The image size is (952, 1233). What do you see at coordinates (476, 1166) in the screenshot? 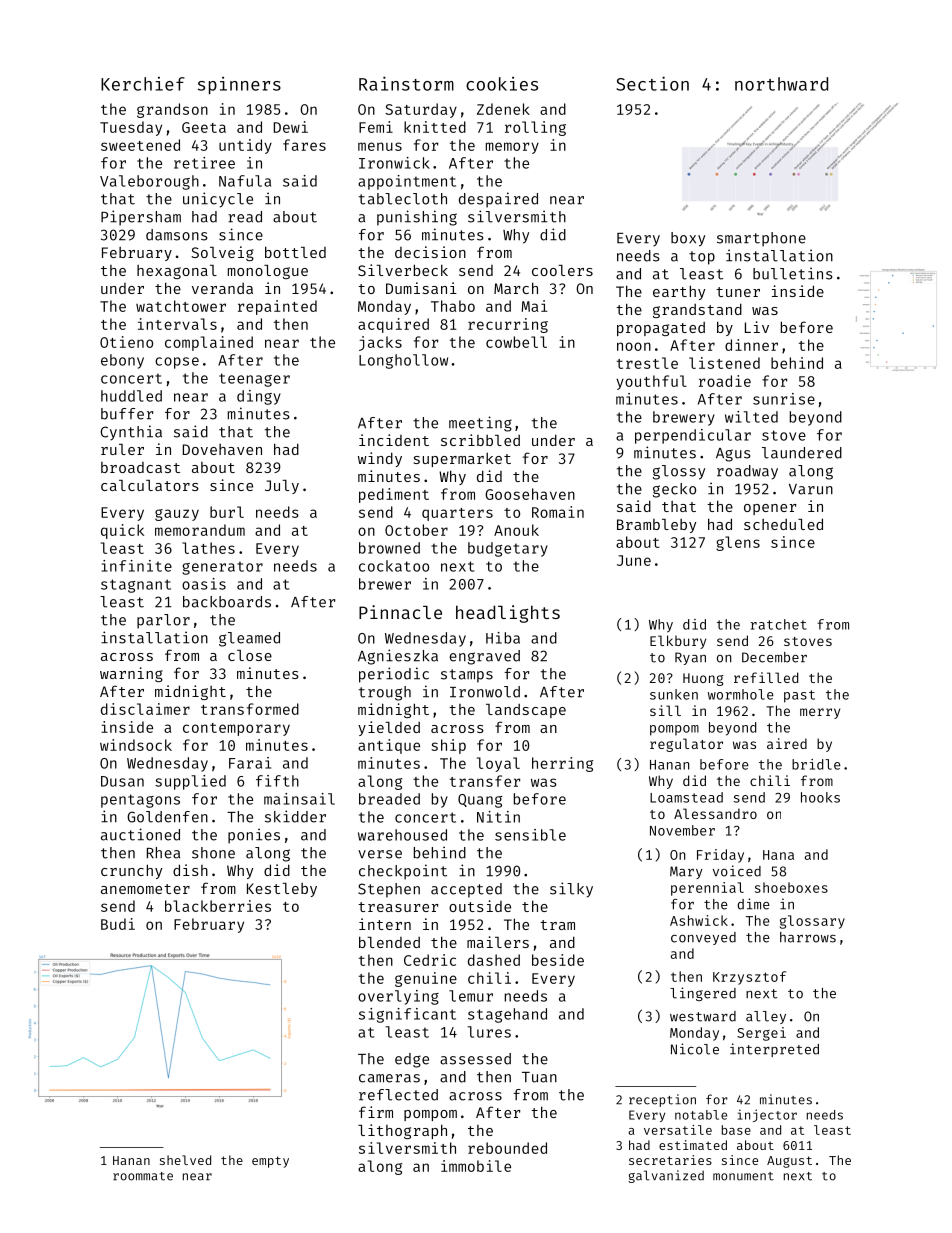
I see `immobile` at bounding box center [476, 1166].
